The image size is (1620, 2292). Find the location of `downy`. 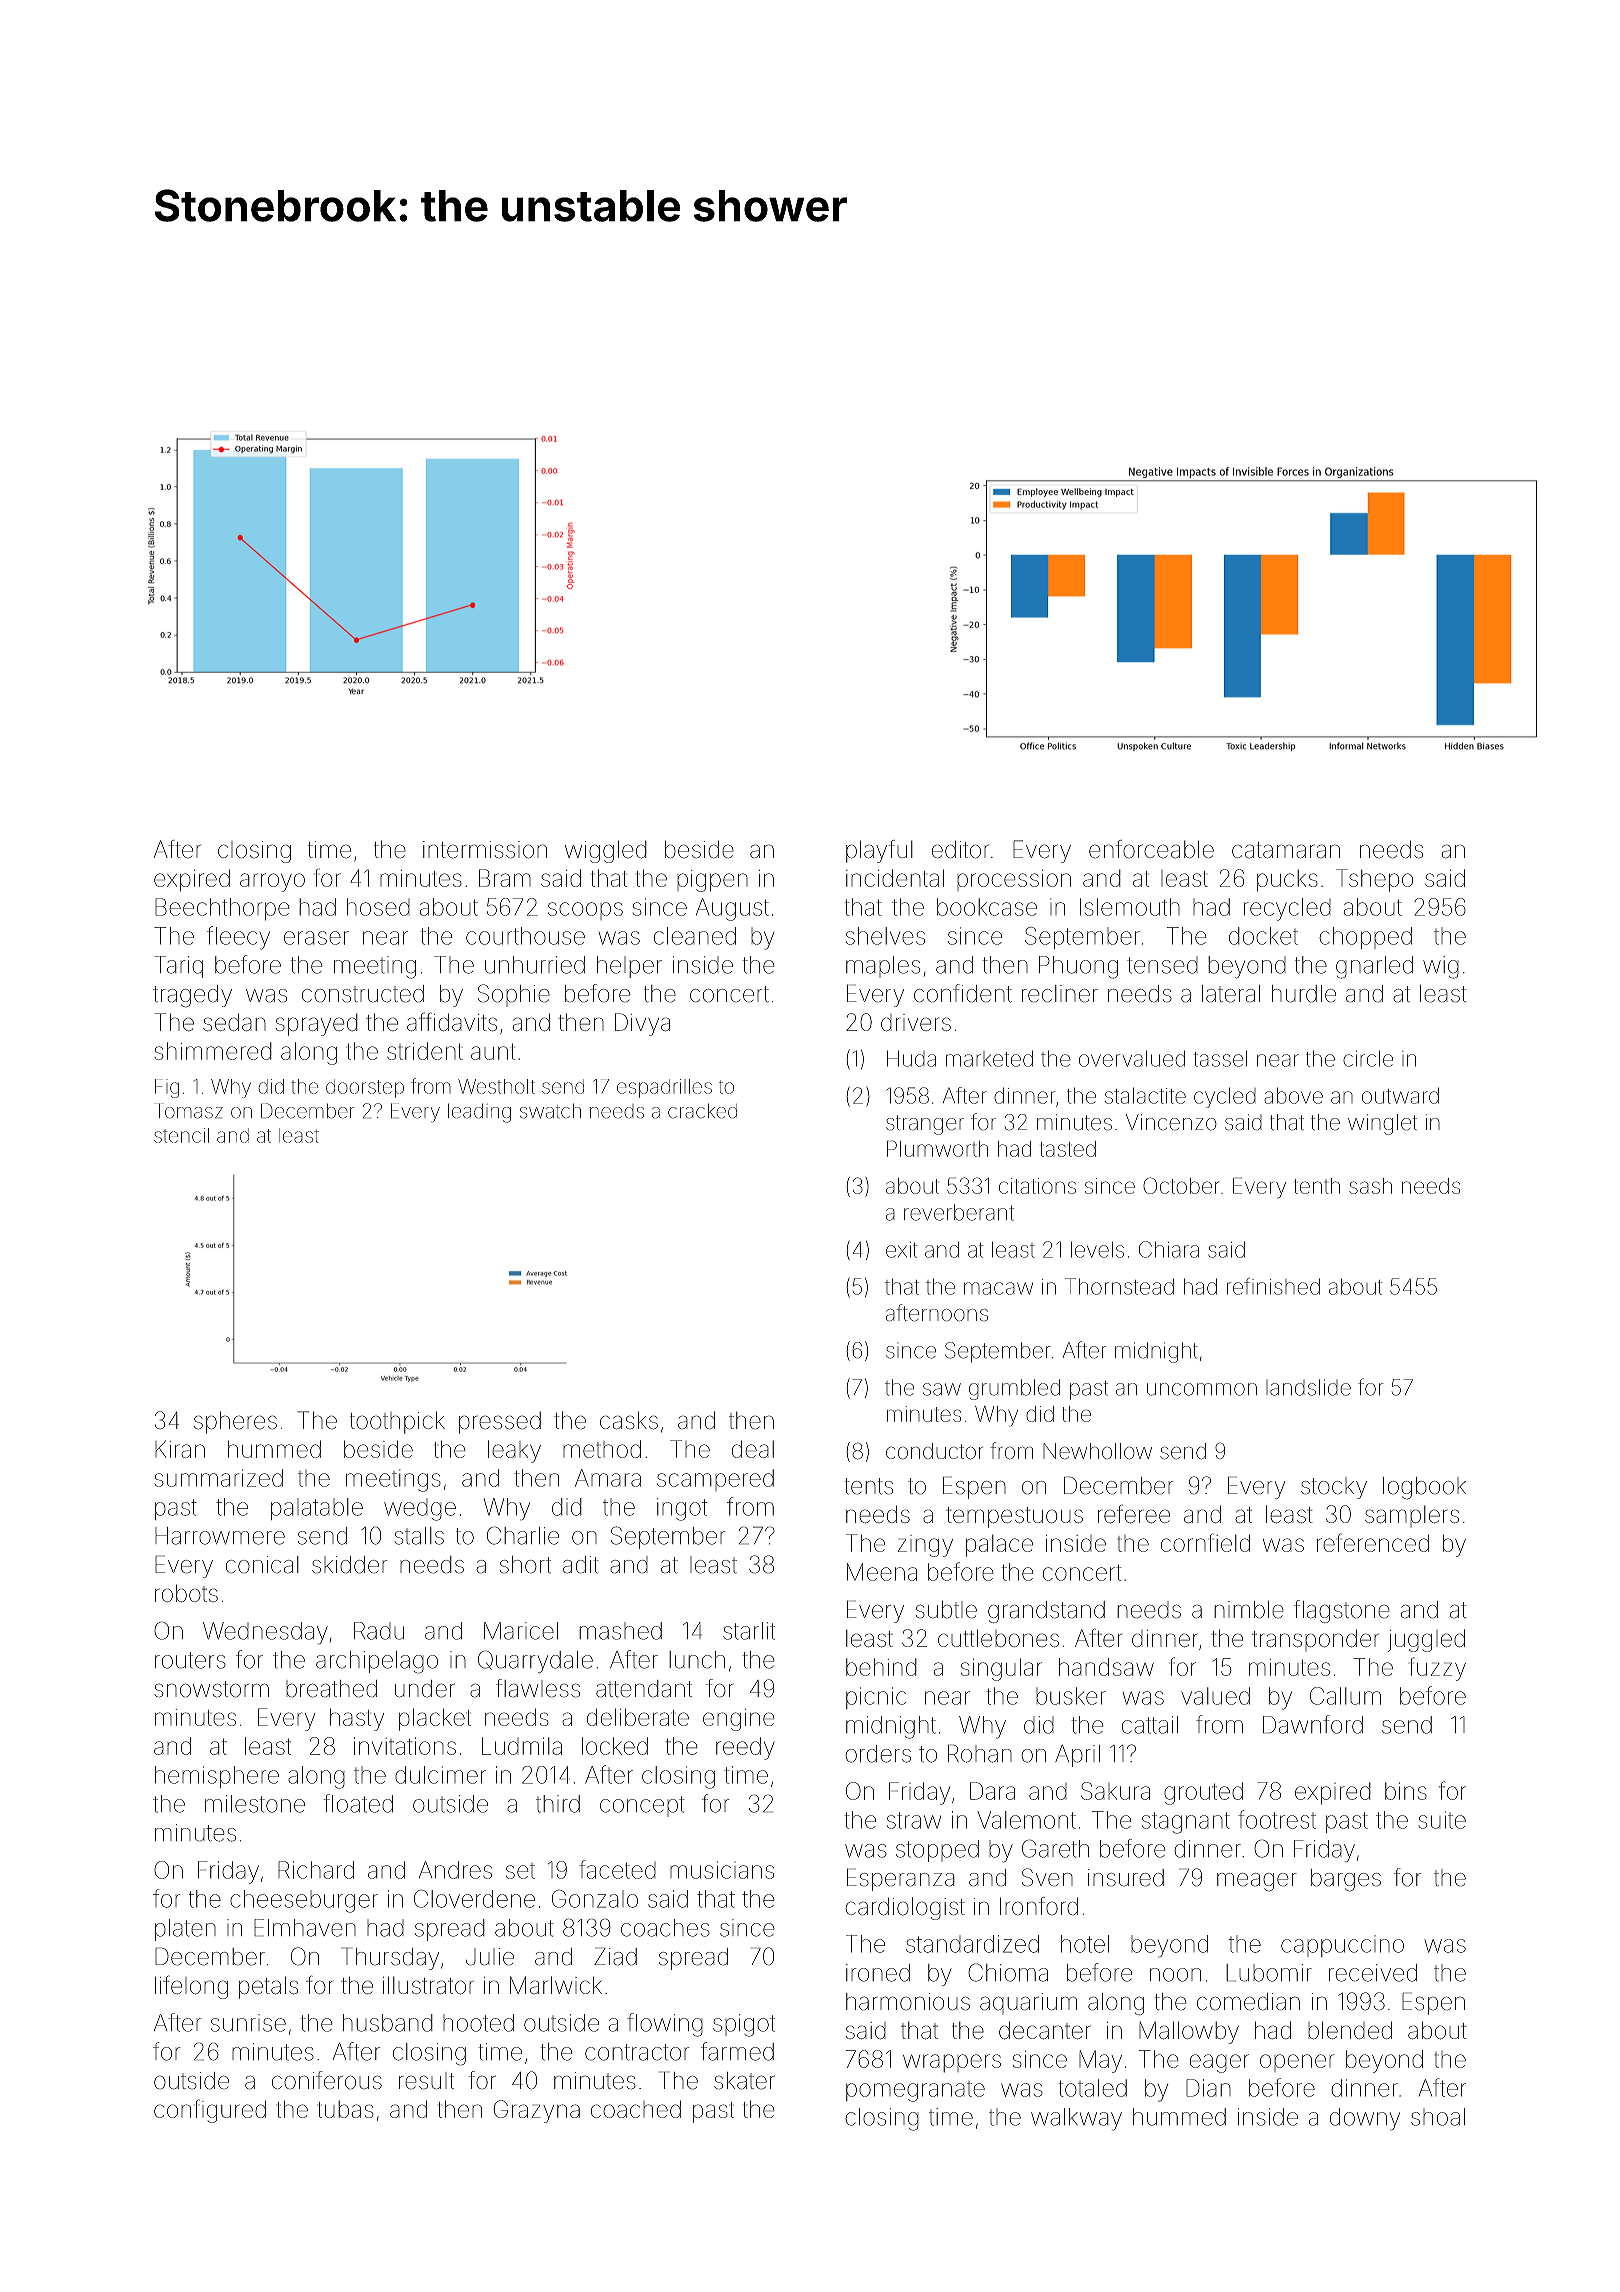

downy is located at coordinates (1365, 2119).
